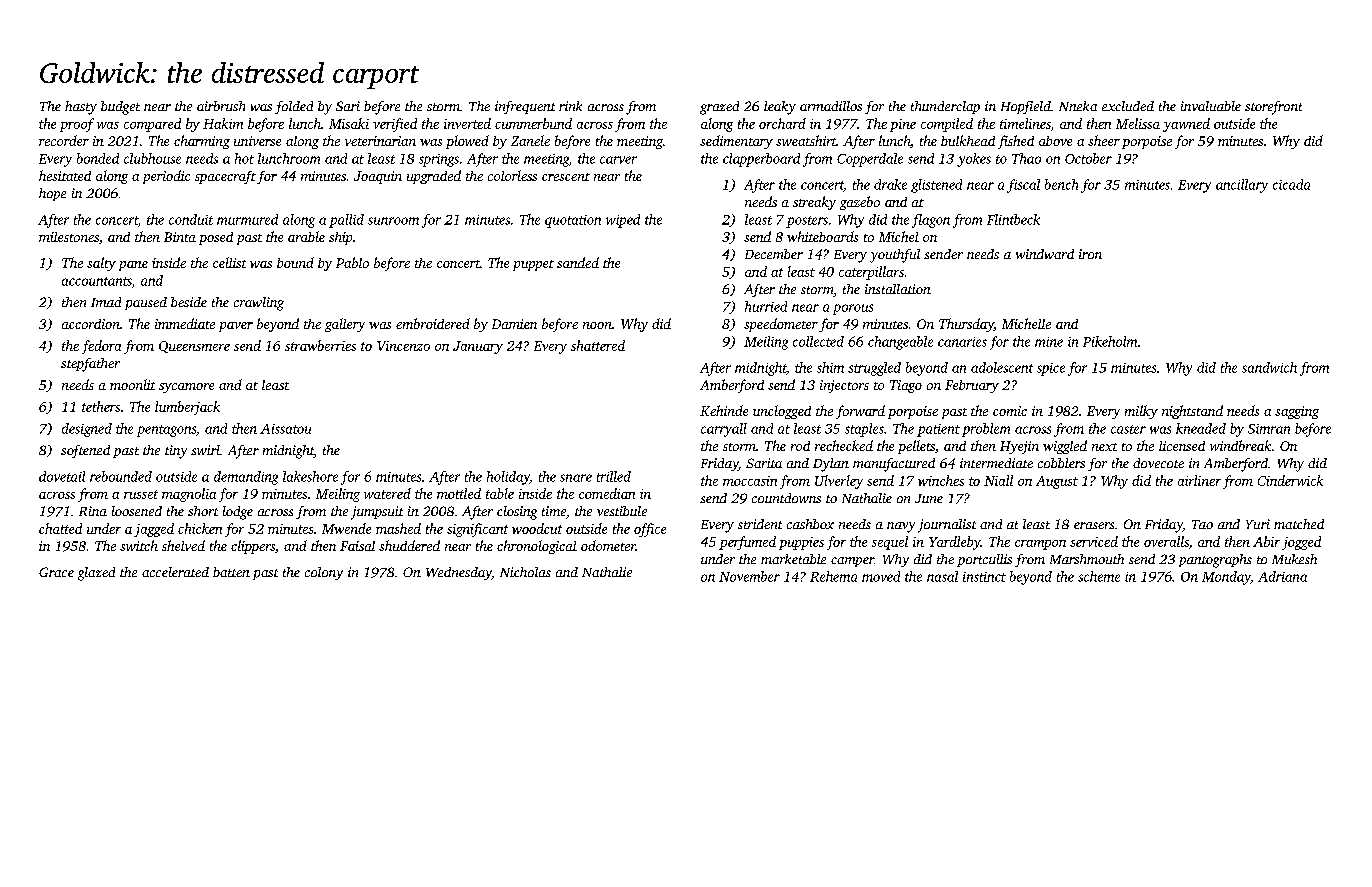 This screenshot has width=1372, height=887. I want to click on sanded, so click(578, 262).
